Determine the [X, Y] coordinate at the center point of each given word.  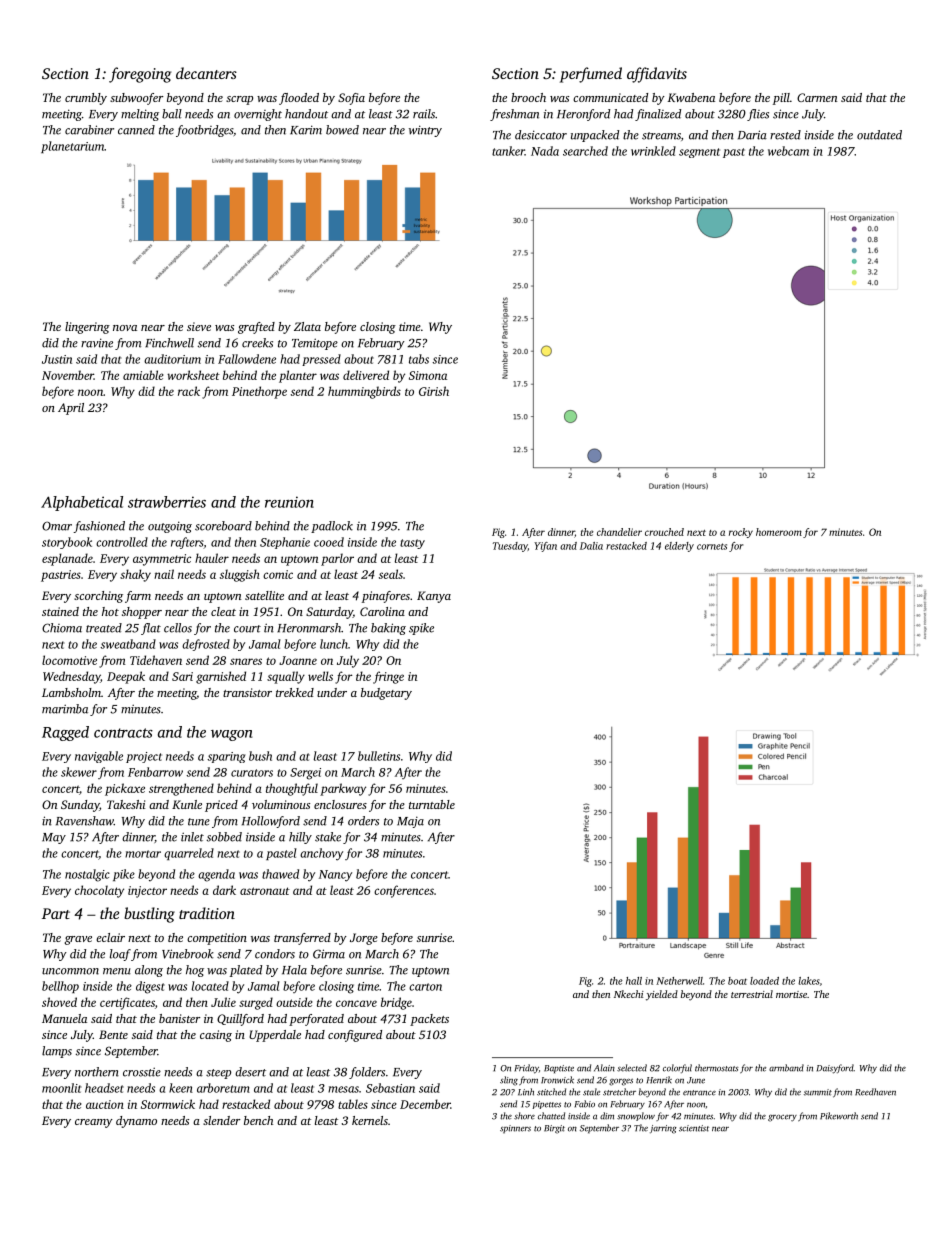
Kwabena [691, 97]
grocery [782, 1118]
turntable [432, 804]
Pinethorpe [259, 392]
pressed [321, 360]
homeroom [779, 532]
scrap [239, 100]
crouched [664, 532]
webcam [788, 151]
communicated [610, 97]
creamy [94, 1123]
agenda [216, 875]
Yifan [545, 547]
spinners [515, 1129]
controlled [122, 542]
